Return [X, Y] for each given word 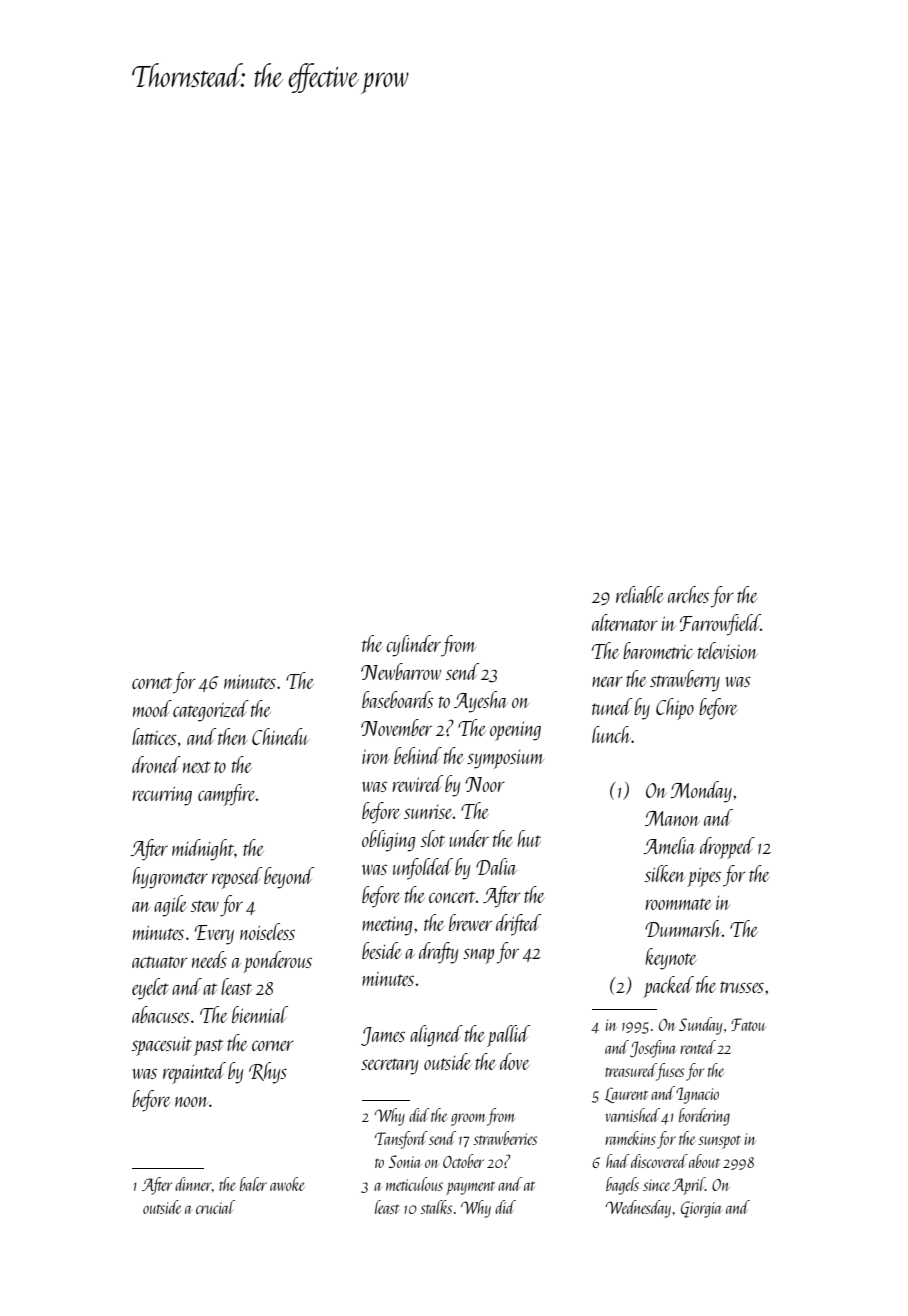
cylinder [413, 646]
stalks [436, 1207]
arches [688, 594]
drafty [439, 953]
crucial [215, 1207]
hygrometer [170, 878]
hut [529, 838]
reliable [640, 594]
